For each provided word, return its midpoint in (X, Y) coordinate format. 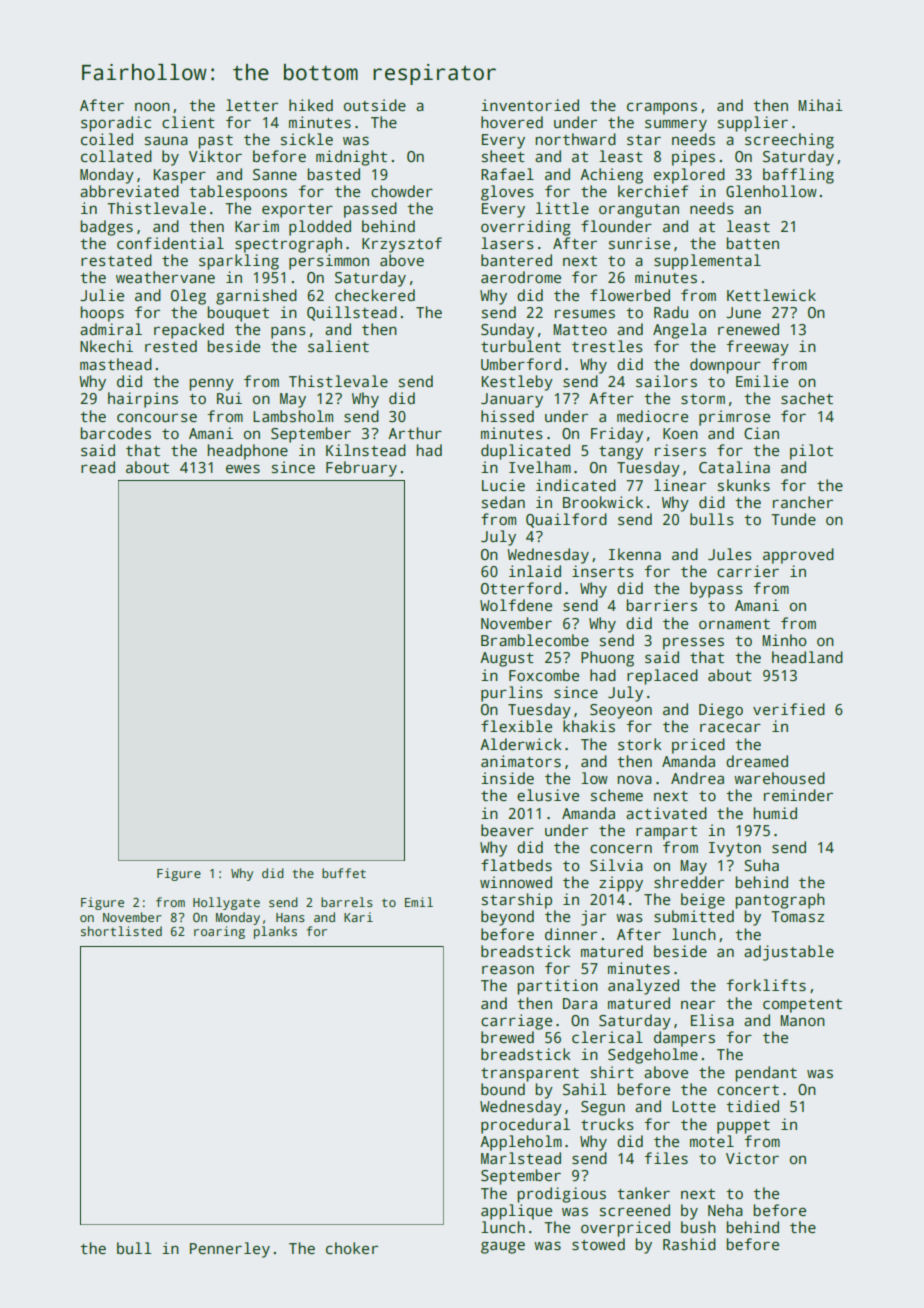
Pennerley (230, 1250)
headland (807, 657)
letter (252, 105)
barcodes (115, 433)
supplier (753, 124)
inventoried (530, 105)
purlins (512, 694)
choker (352, 1248)
